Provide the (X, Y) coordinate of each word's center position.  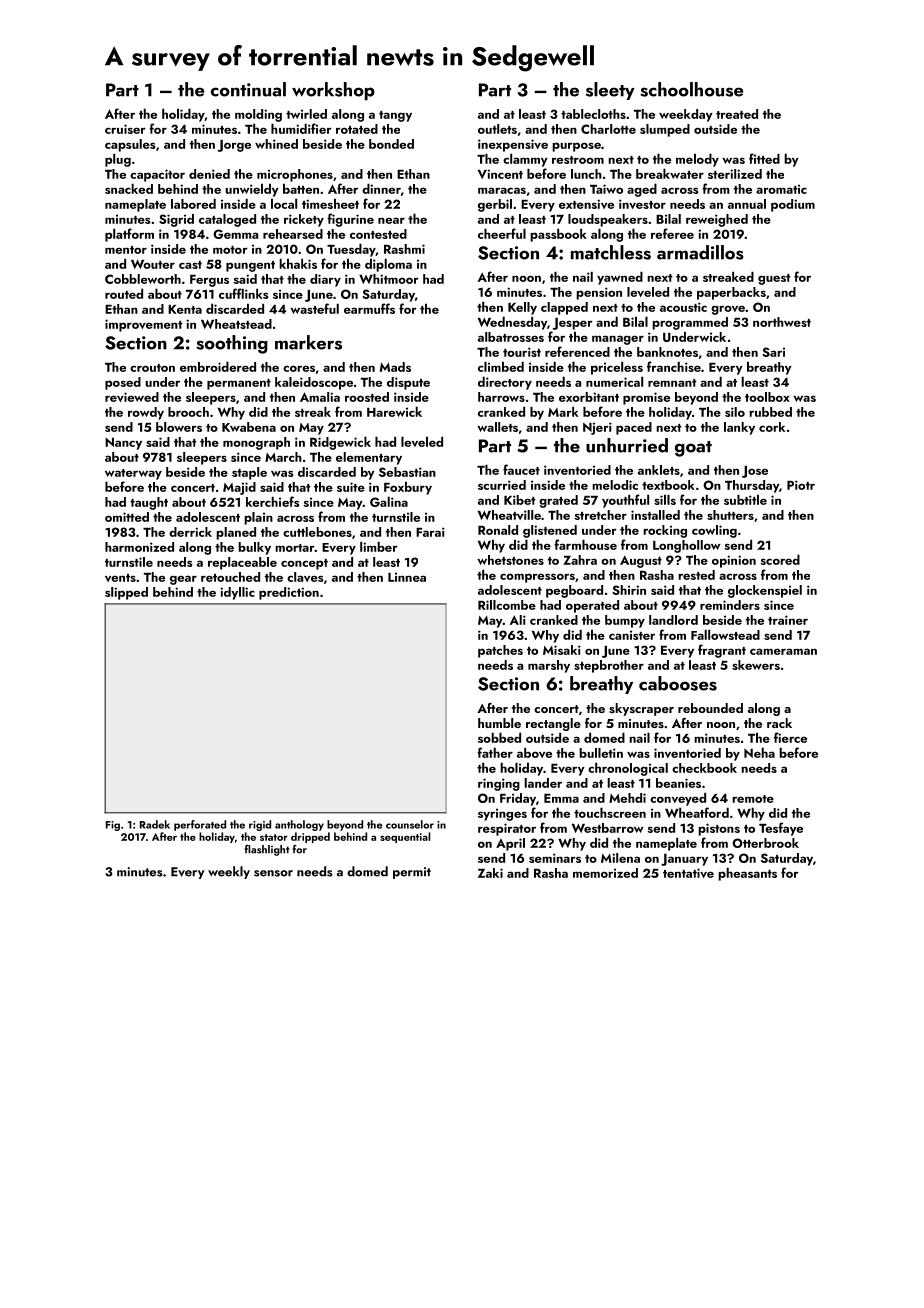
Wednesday (512, 323)
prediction (289, 593)
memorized (605, 873)
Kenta (185, 309)
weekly (229, 872)
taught (149, 503)
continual (248, 89)
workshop (333, 91)
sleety (610, 91)
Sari (773, 352)
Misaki (562, 650)
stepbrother (609, 666)
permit (412, 873)
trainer (788, 620)
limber (379, 546)
